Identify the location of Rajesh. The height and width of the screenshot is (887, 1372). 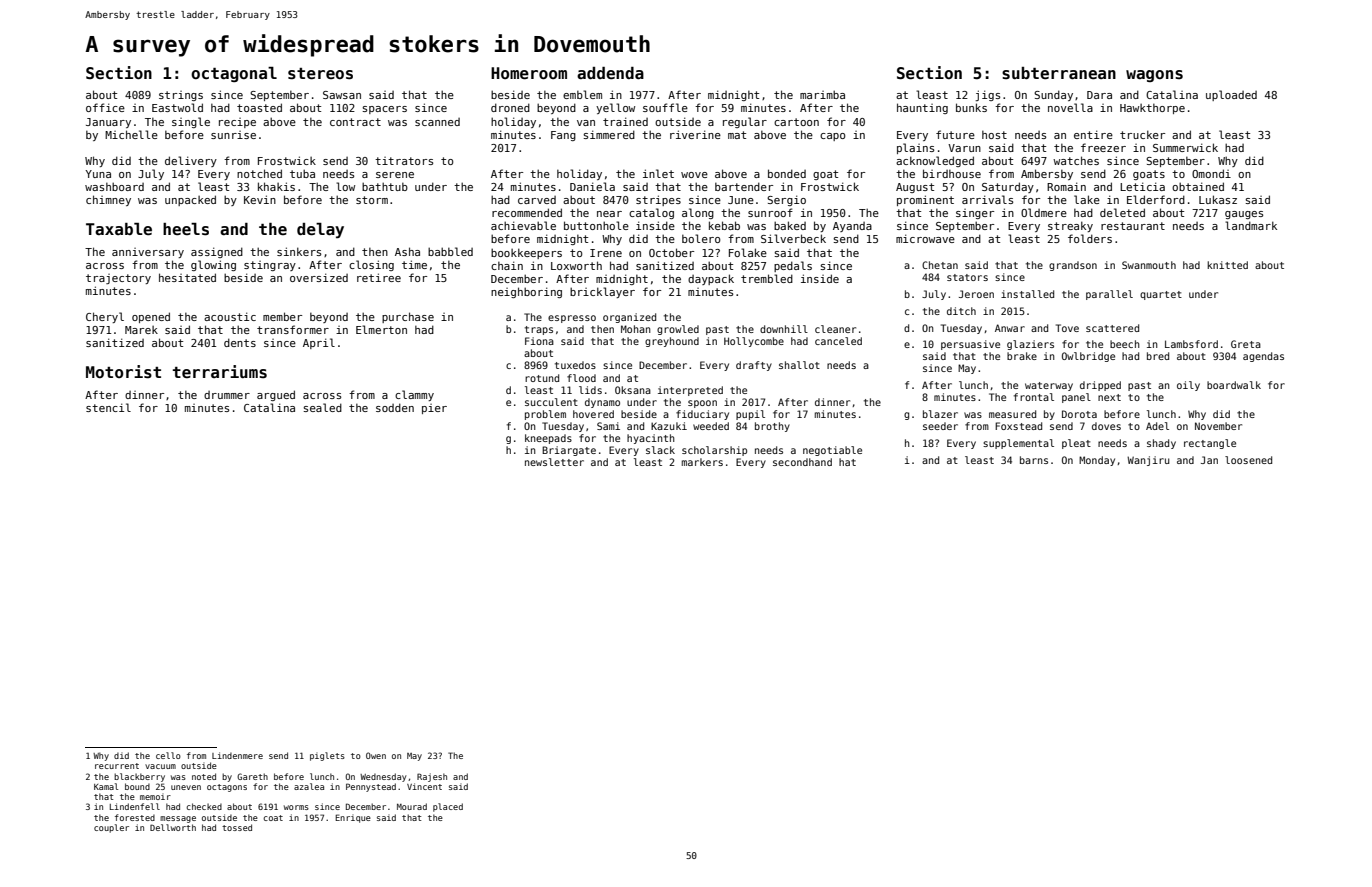
(432, 777).
